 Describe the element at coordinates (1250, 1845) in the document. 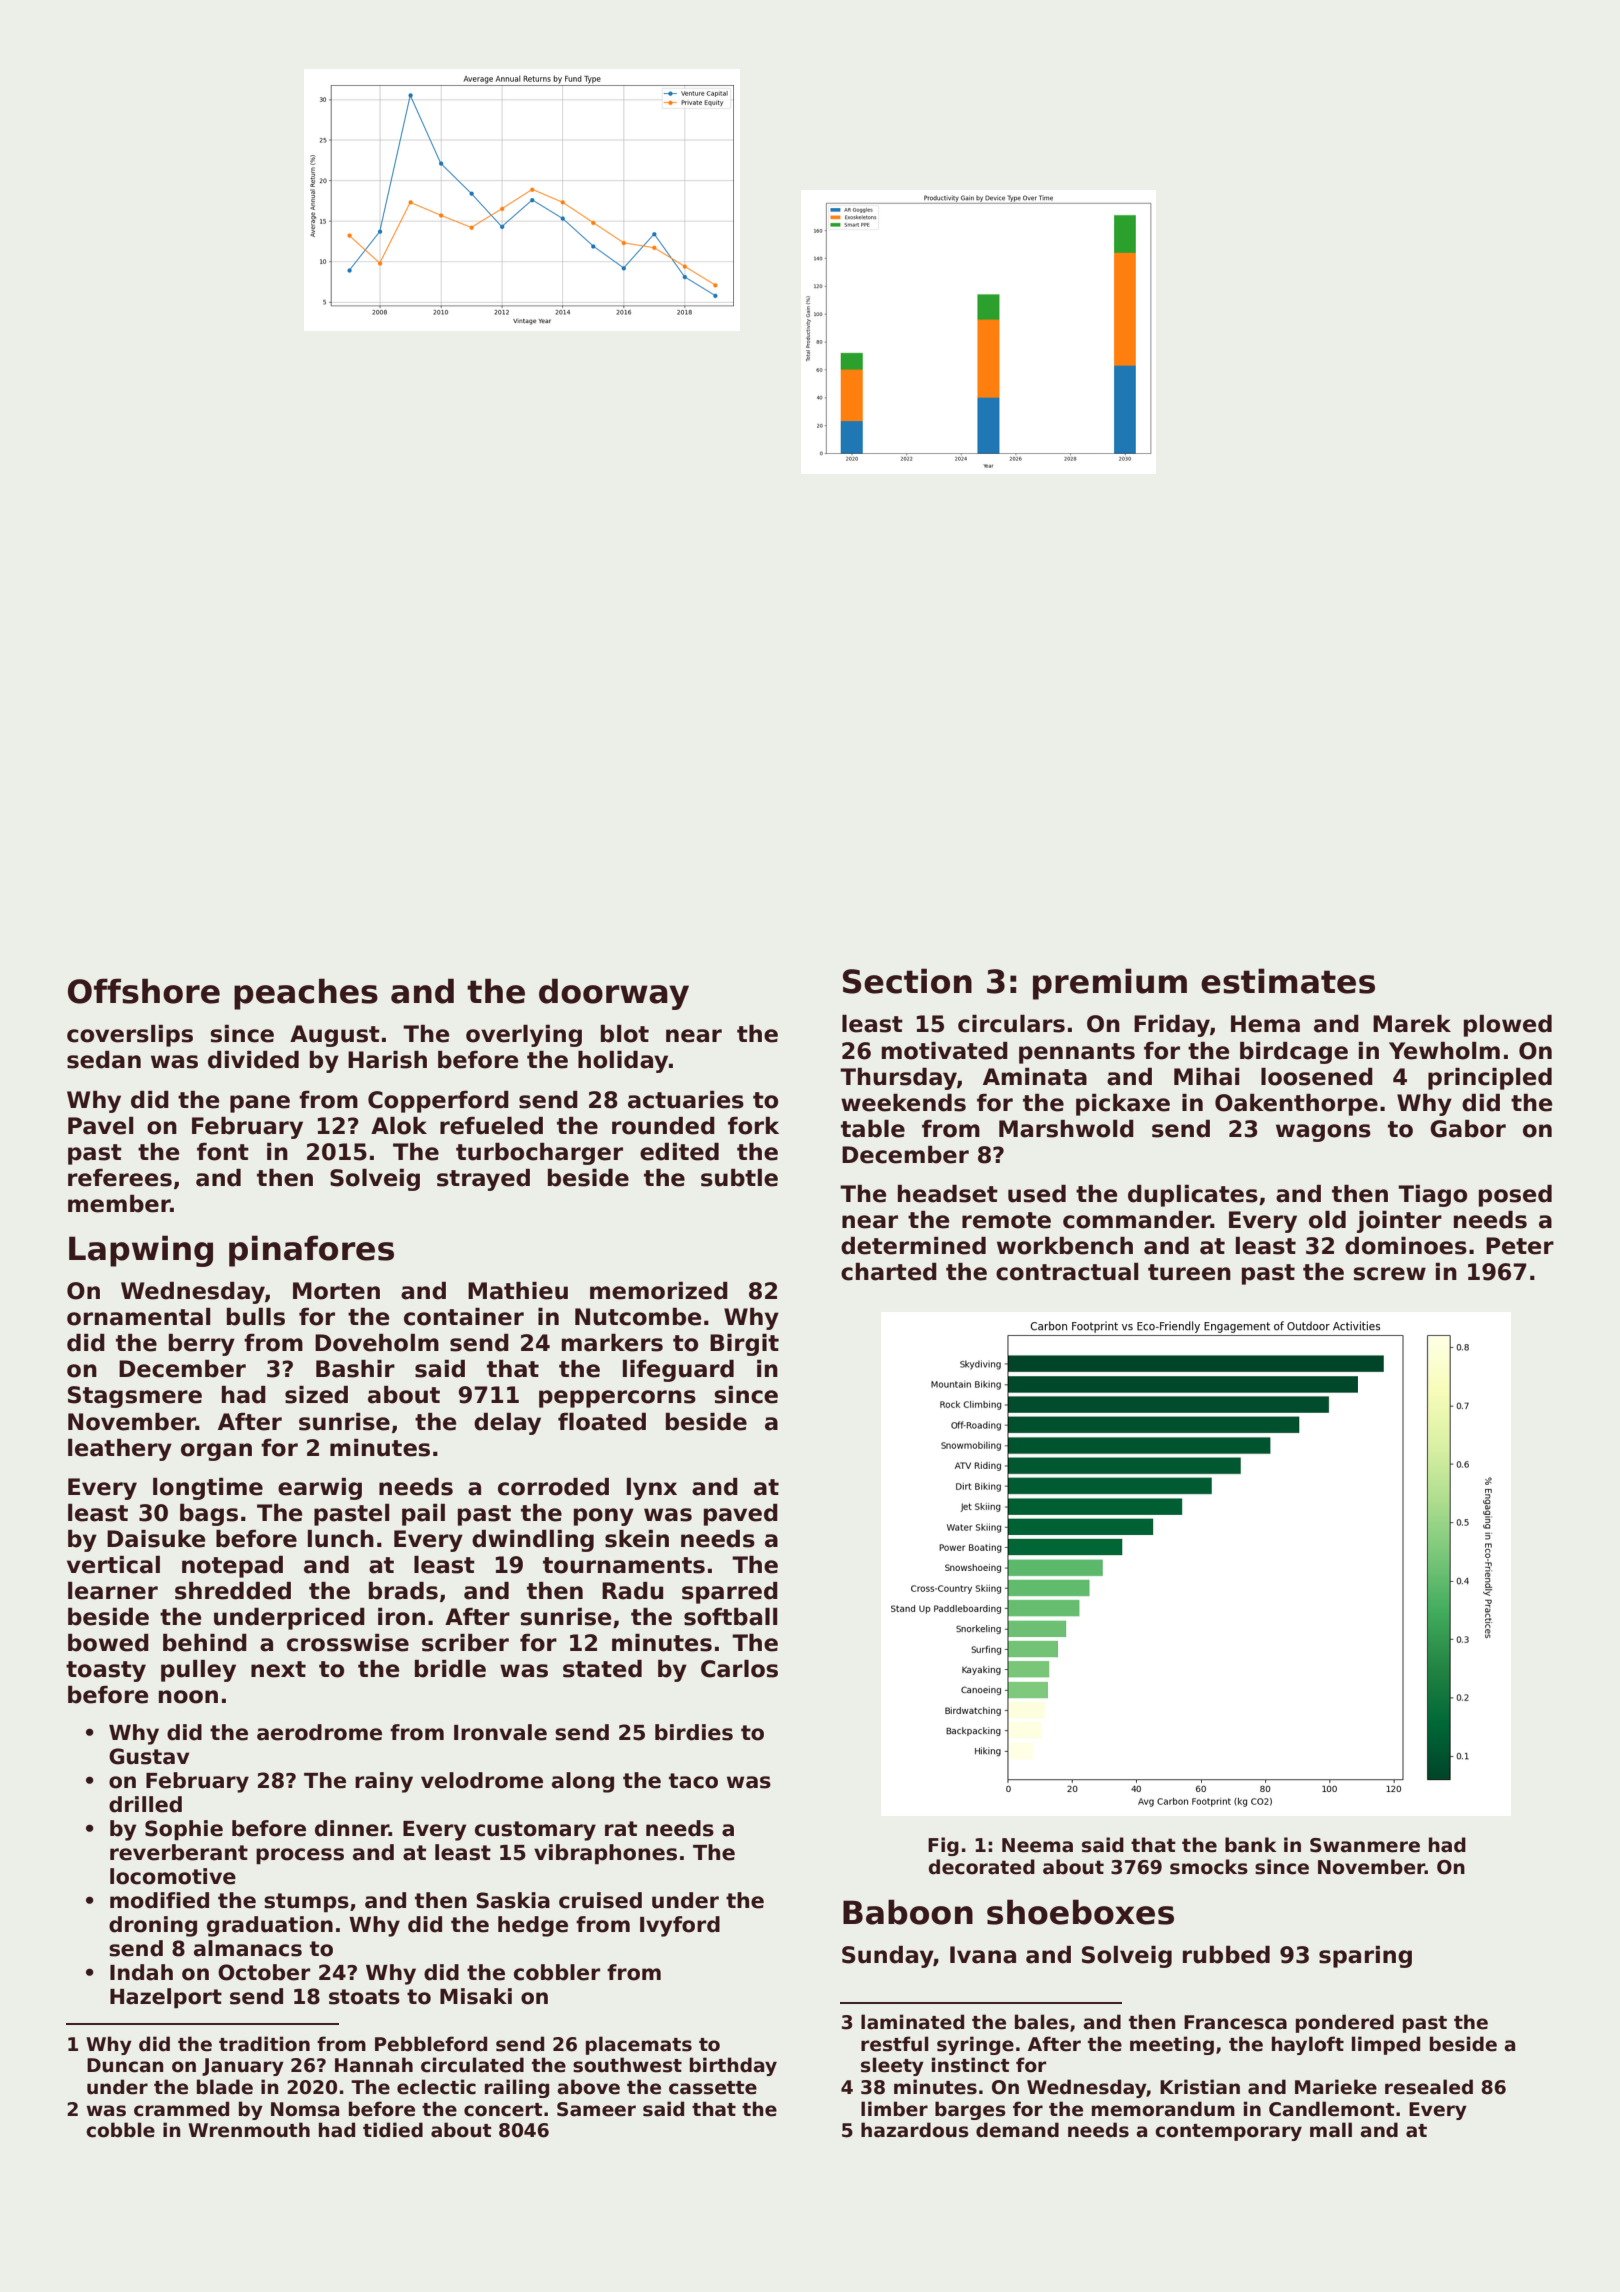

I see `bank` at that location.
